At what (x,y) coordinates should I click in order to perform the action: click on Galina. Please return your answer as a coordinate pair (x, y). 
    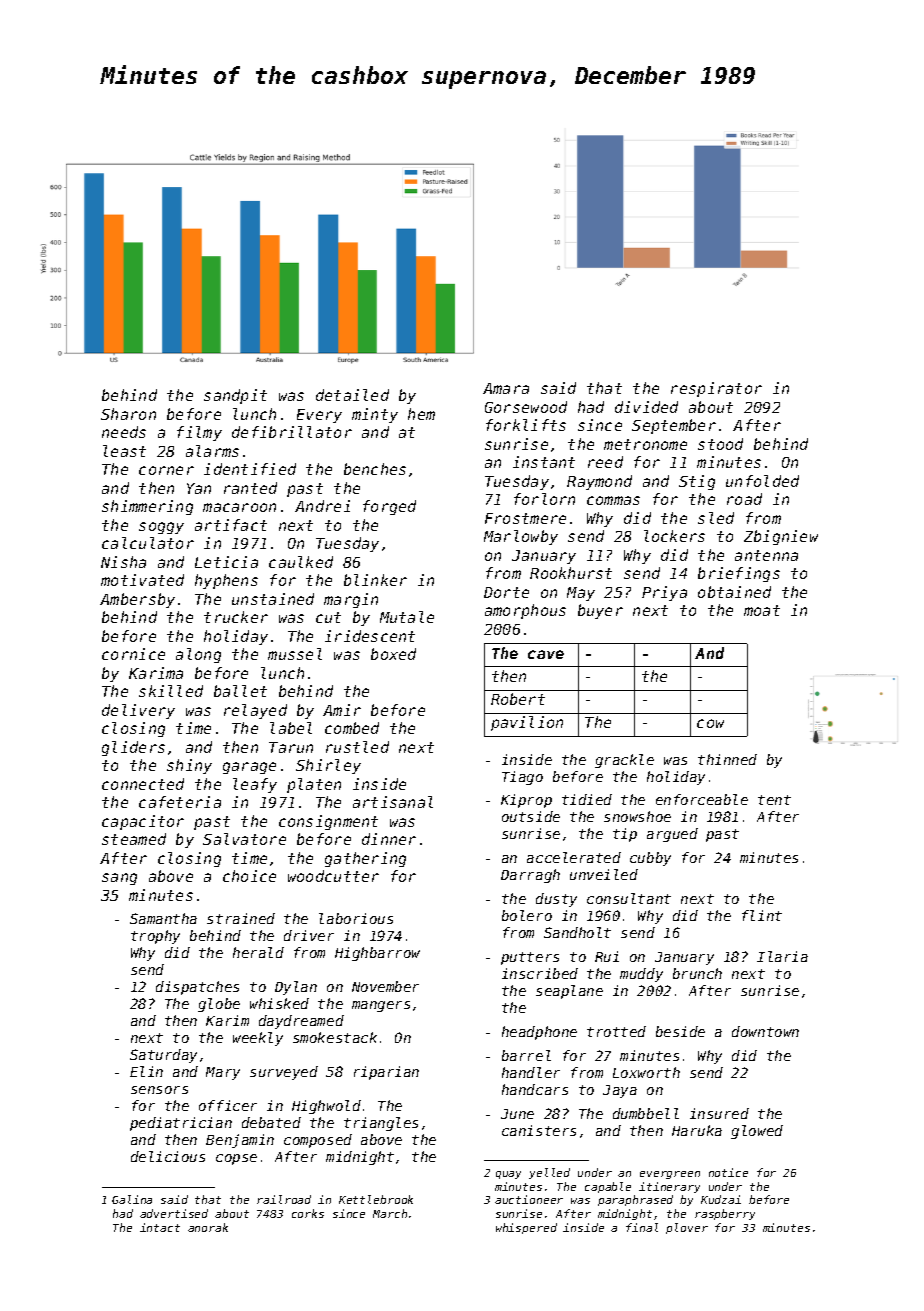
    Looking at the image, I should click on (132, 1199).
